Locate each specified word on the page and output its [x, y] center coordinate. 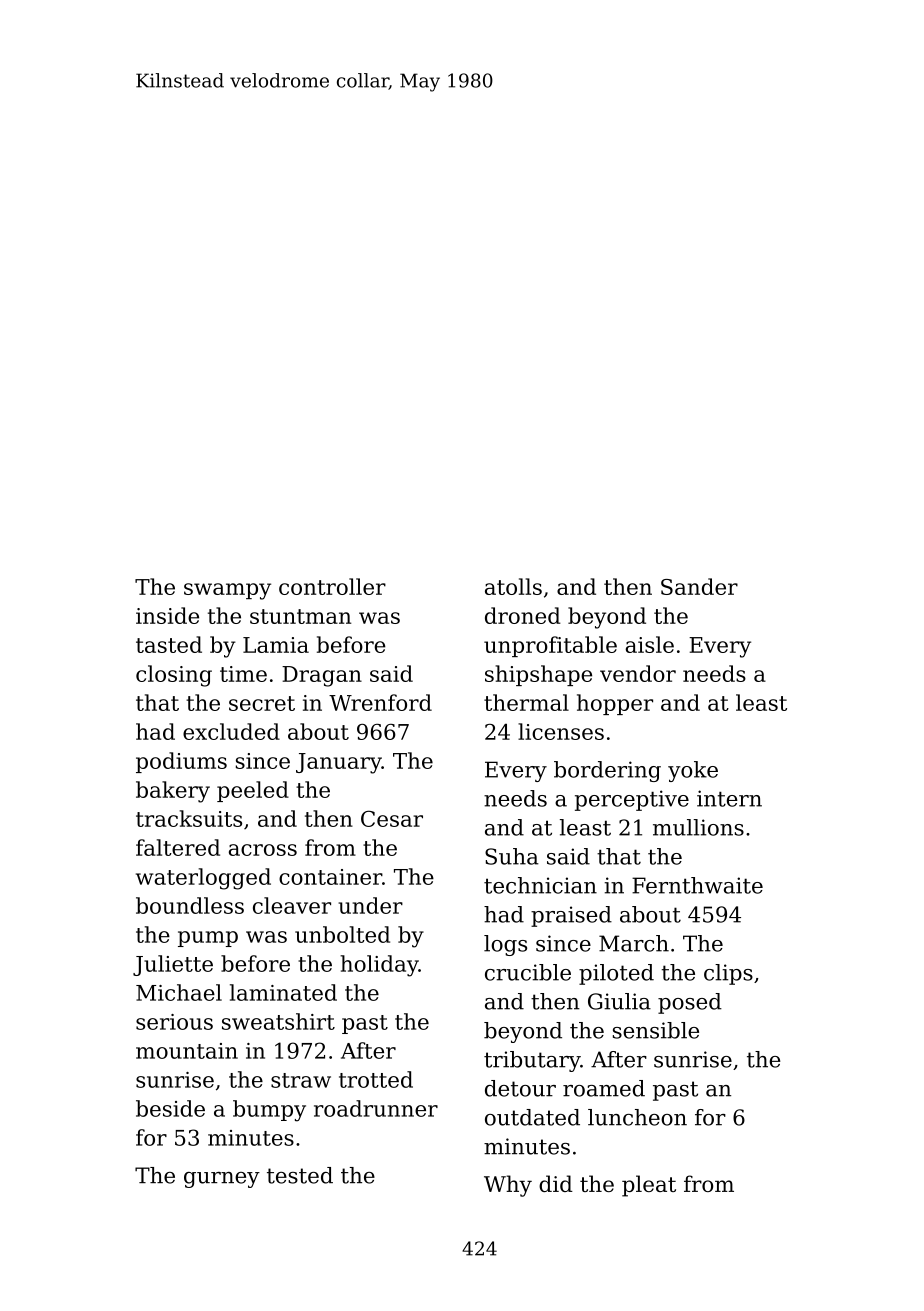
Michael [179, 992]
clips [728, 974]
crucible [528, 972]
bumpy [269, 1111]
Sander [699, 586]
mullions [698, 827]
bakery [173, 792]
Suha [512, 856]
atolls [513, 586]
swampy [227, 591]
